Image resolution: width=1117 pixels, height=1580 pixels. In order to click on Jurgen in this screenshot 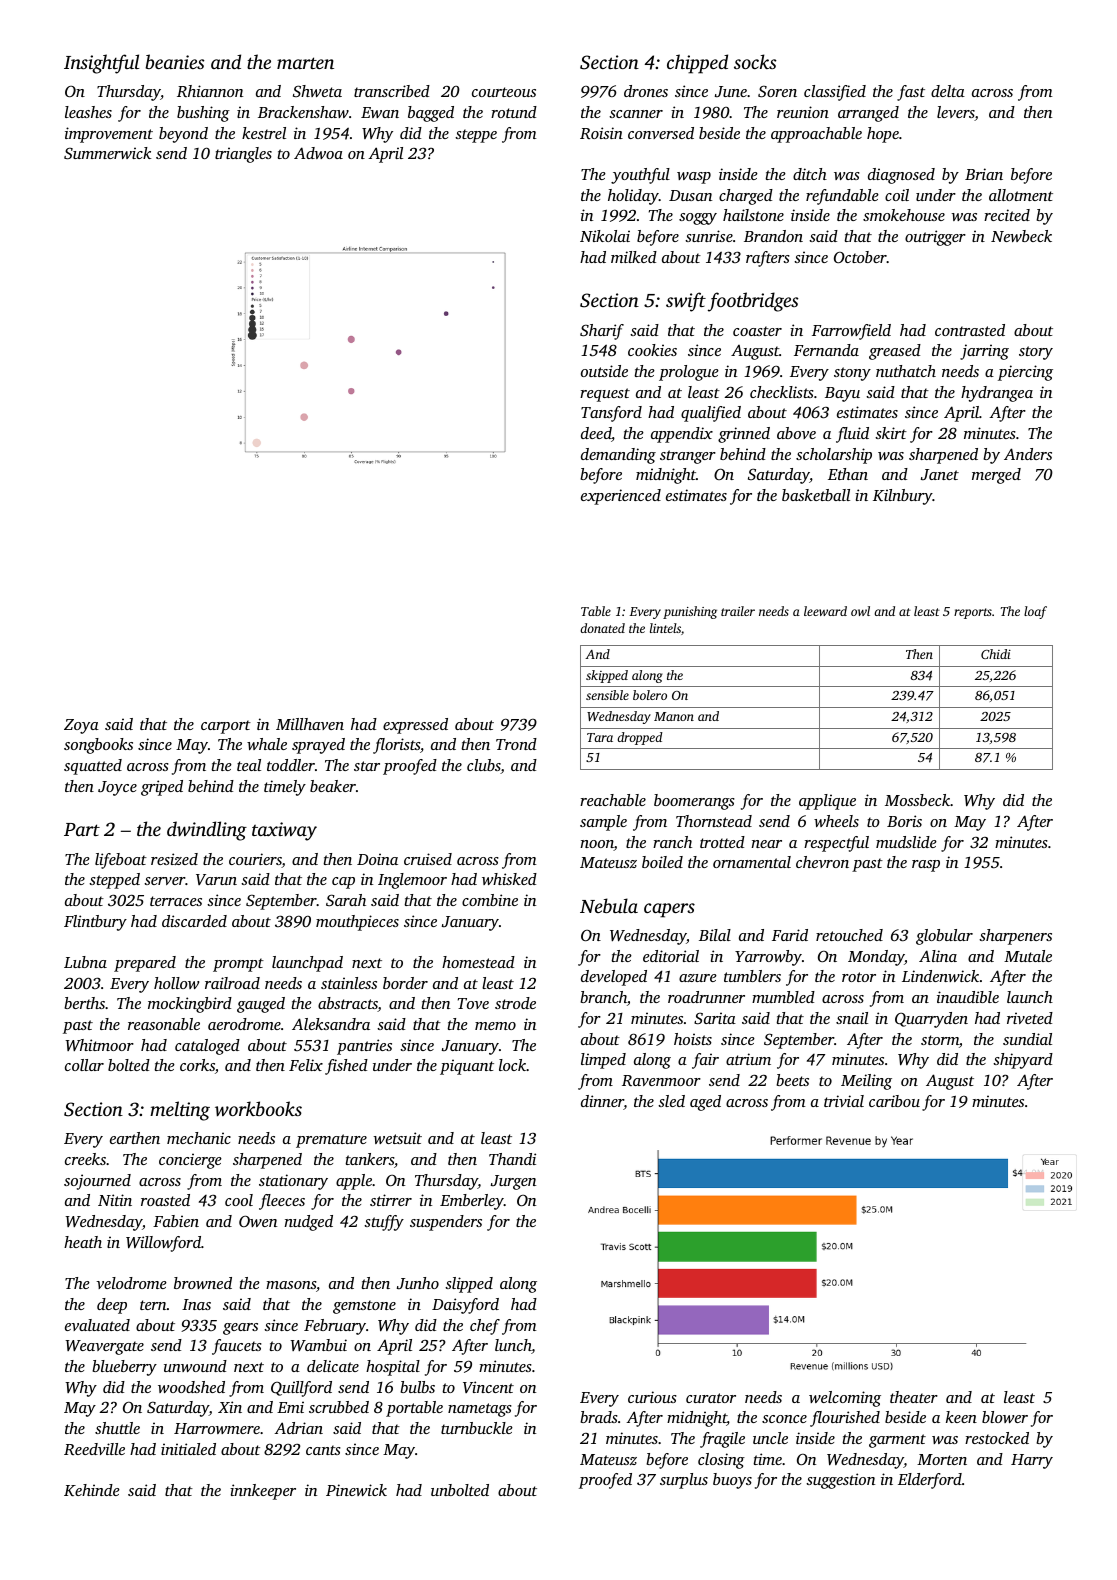, I will do `click(513, 1182)`.
